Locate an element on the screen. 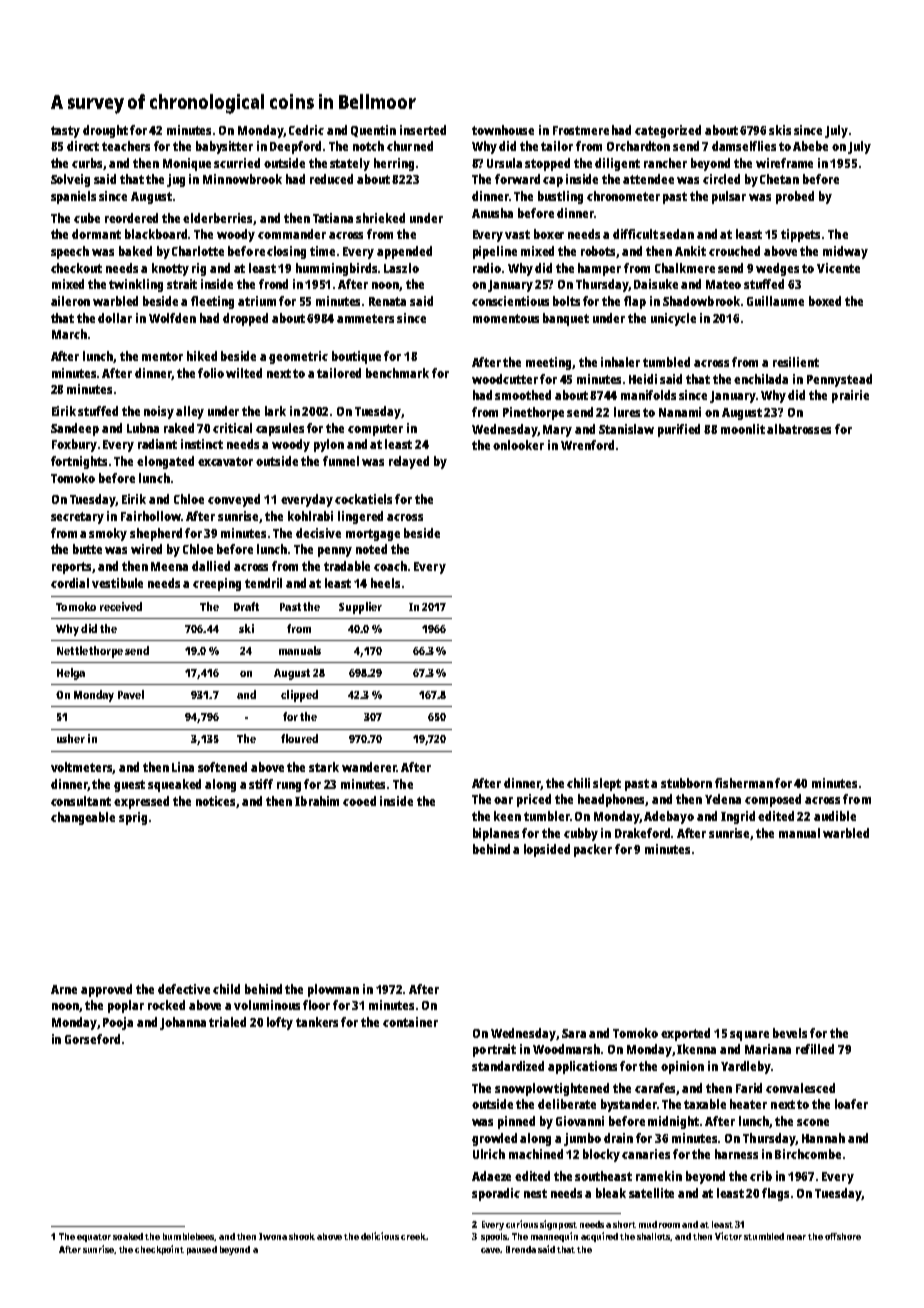 This screenshot has height=1308, width=924. audible is located at coordinates (835, 816).
